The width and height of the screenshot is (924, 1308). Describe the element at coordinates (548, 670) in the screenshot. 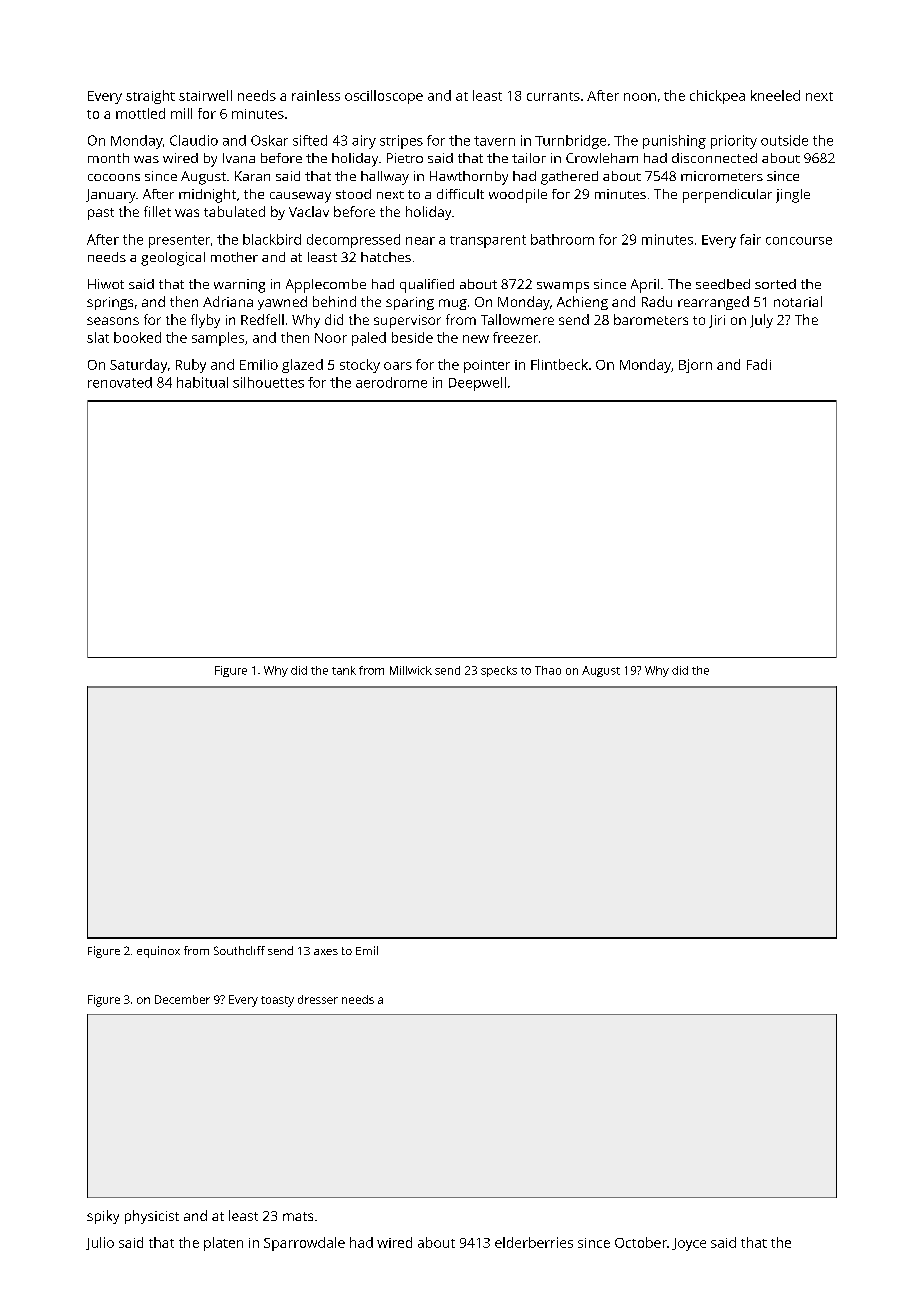

I see `Thao` at that location.
